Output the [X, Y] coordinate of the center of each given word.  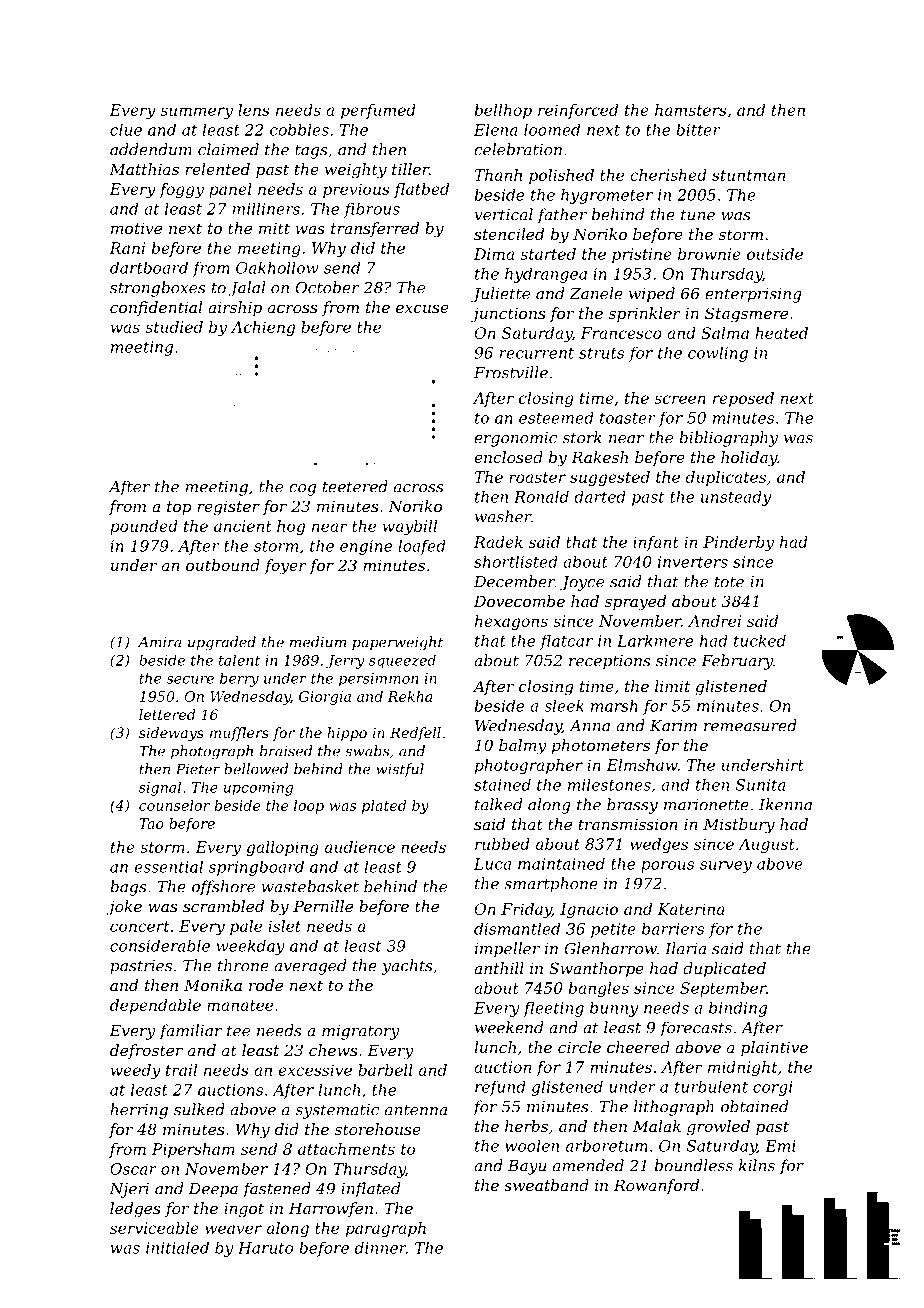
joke [124, 908]
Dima [494, 254]
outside [775, 254]
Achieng [263, 328]
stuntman [748, 175]
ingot [244, 1210]
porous [667, 867]
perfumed [378, 111]
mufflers [239, 734]
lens [254, 110]
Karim [673, 726]
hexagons [511, 622]
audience [360, 847]
